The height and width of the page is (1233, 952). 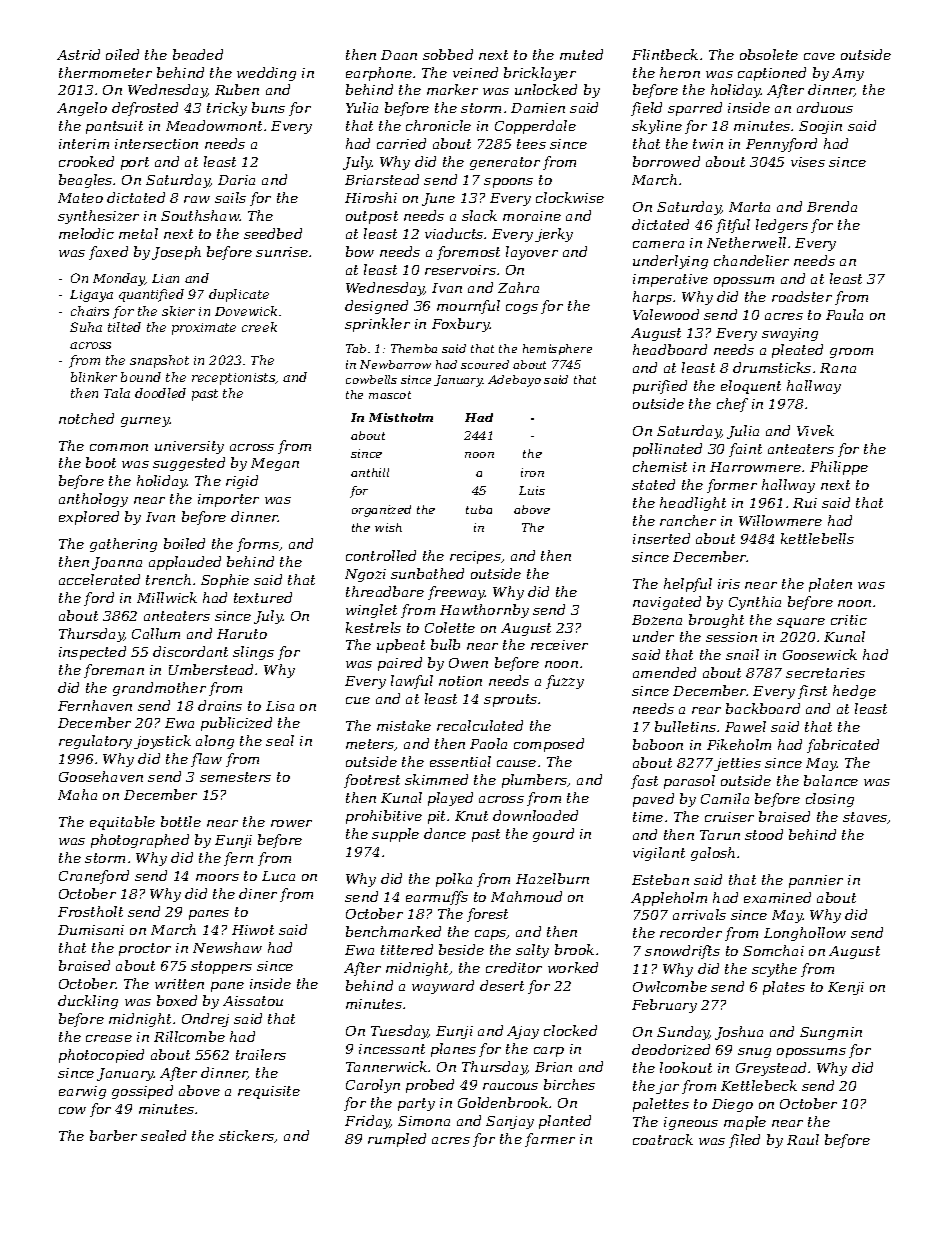 What do you see at coordinates (744, 1141) in the page?
I see `filed` at bounding box center [744, 1141].
